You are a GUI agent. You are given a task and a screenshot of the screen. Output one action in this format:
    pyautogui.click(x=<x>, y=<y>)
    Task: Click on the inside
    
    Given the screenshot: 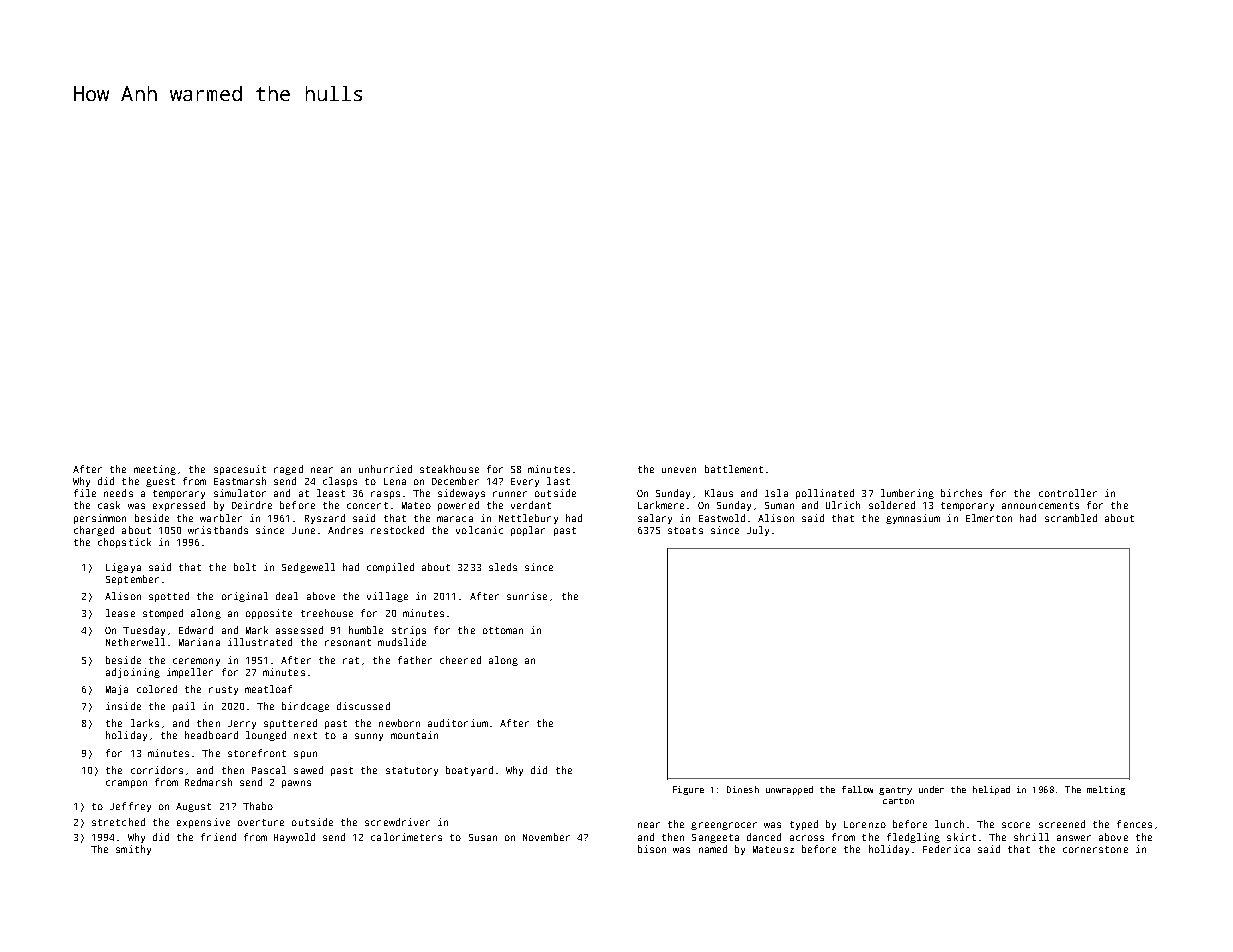 What is the action you would take?
    pyautogui.click(x=123, y=706)
